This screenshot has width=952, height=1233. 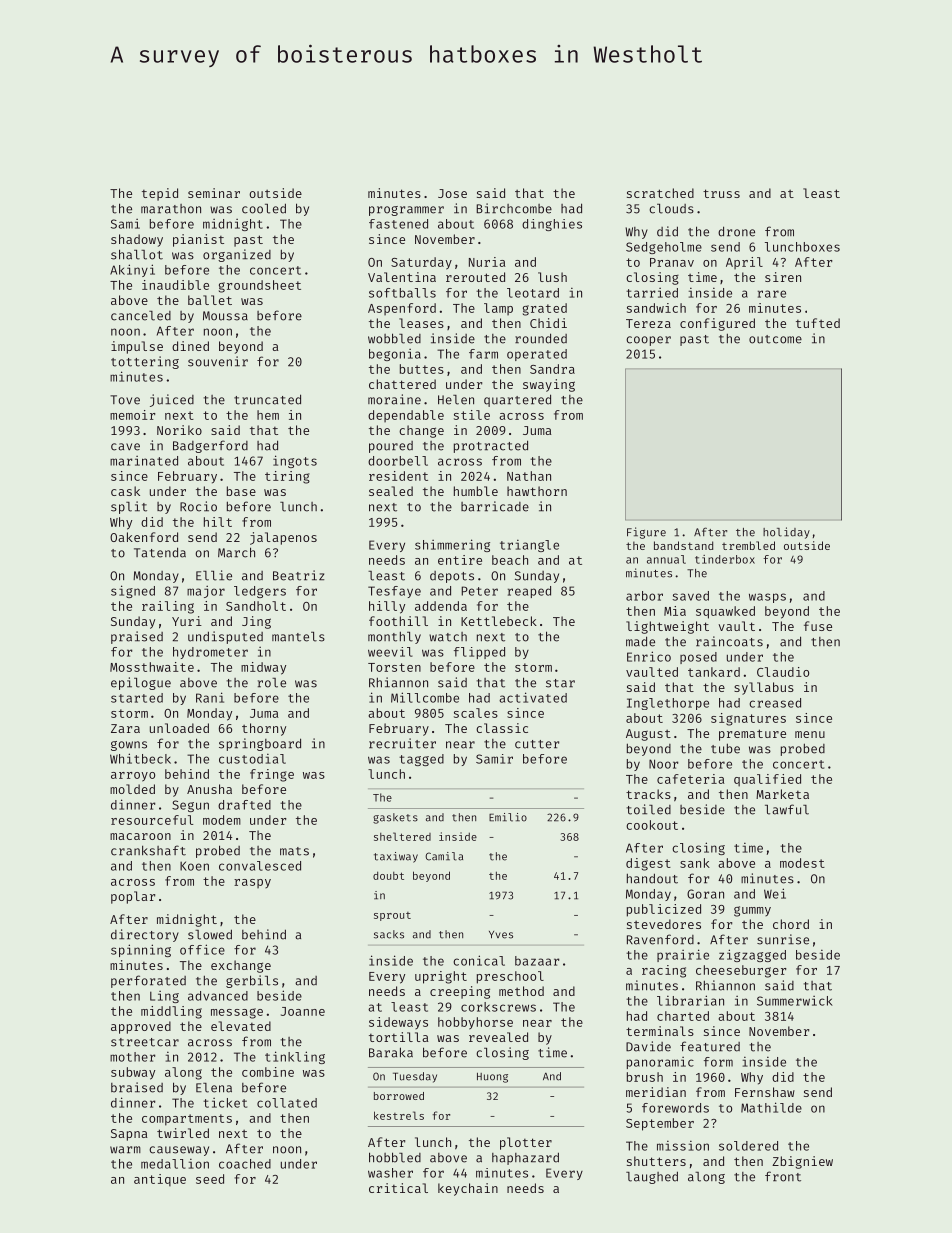 What do you see at coordinates (514, 208) in the screenshot?
I see `Birchcombe` at bounding box center [514, 208].
